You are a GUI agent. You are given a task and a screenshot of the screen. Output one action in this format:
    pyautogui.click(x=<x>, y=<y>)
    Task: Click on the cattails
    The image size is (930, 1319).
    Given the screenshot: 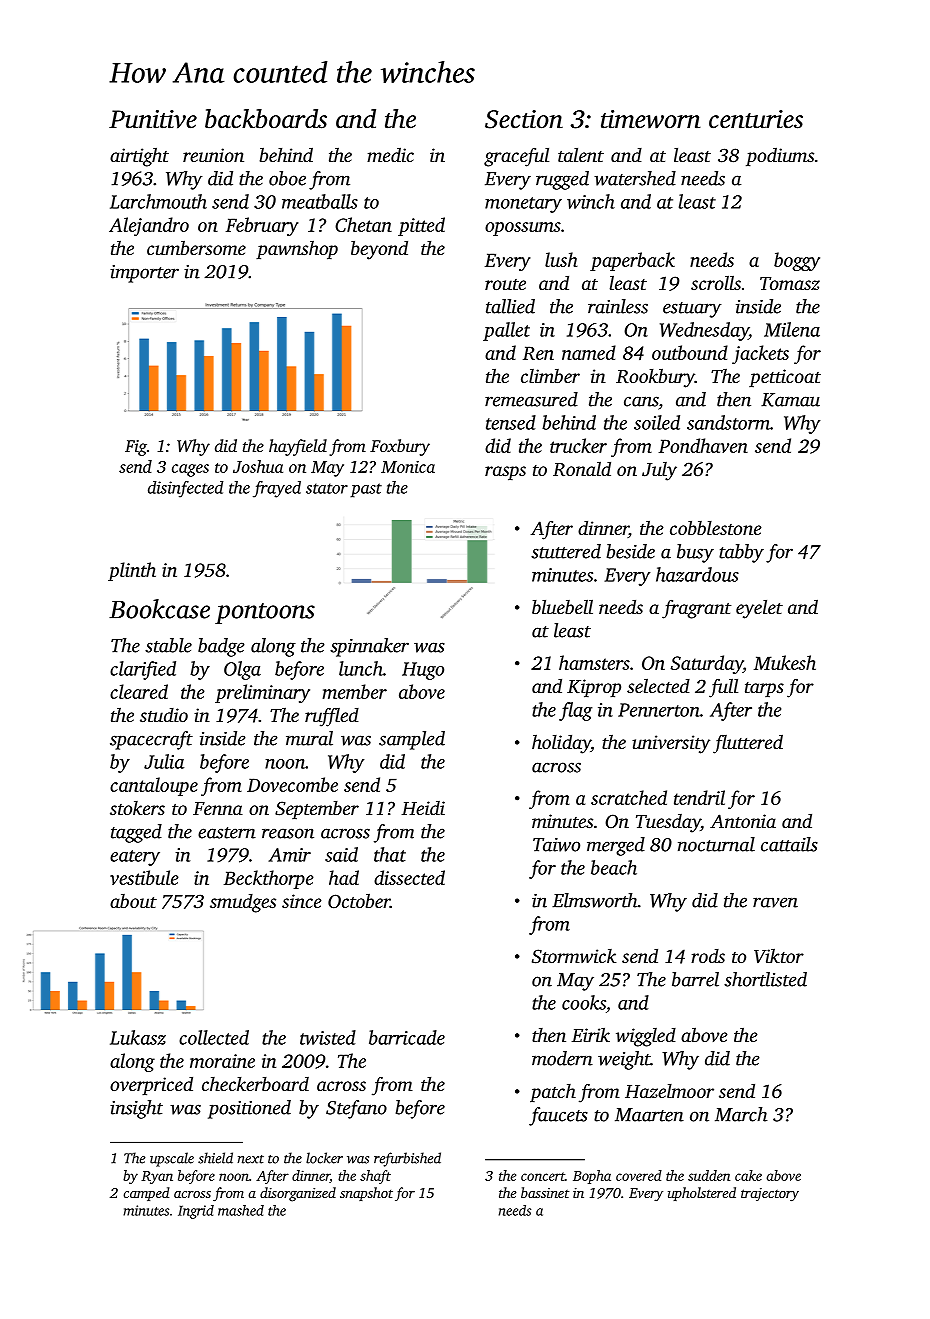 What is the action you would take?
    pyautogui.click(x=789, y=844)
